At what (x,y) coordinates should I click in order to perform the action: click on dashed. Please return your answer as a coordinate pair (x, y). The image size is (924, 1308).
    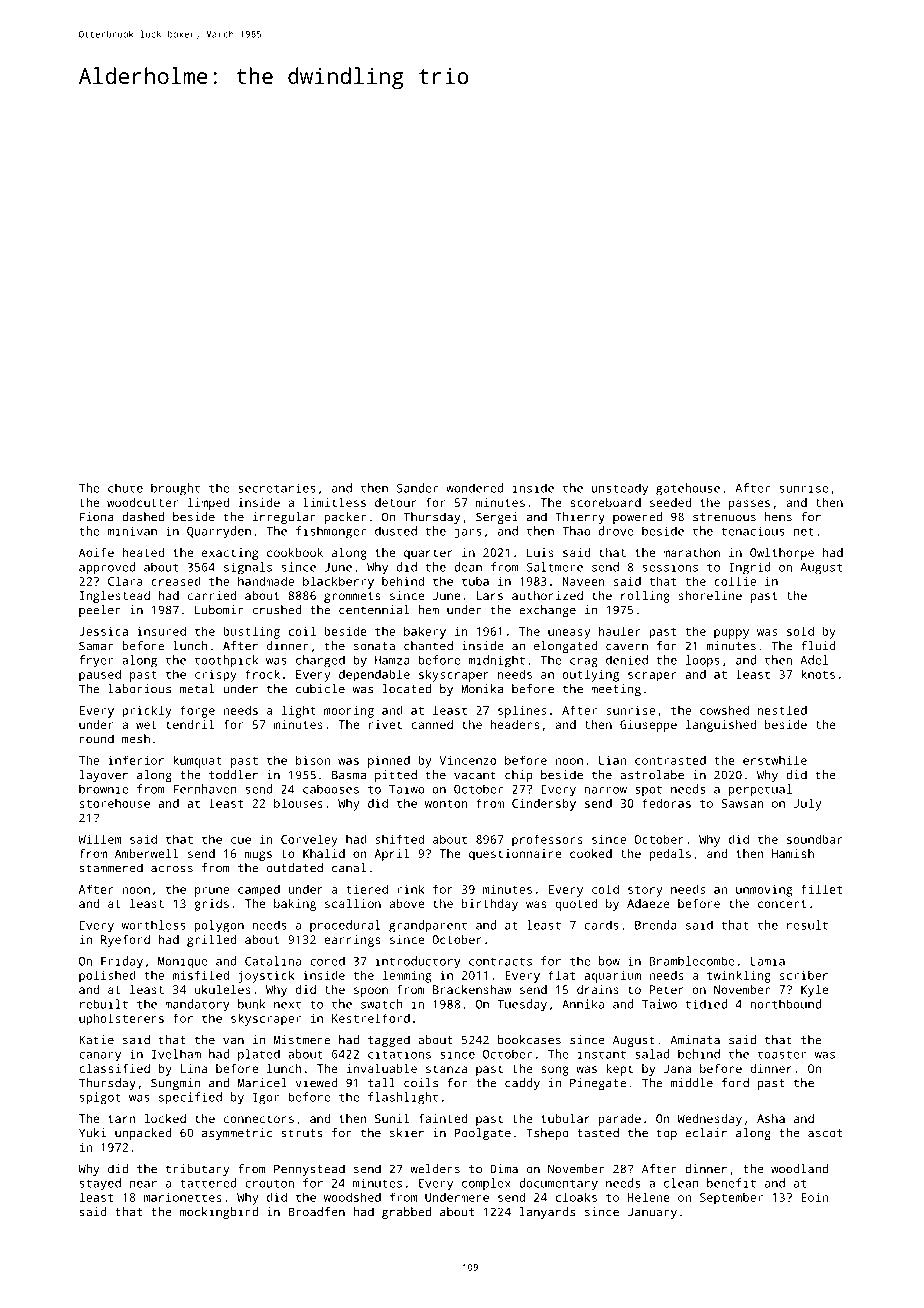
    Looking at the image, I should click on (143, 517).
